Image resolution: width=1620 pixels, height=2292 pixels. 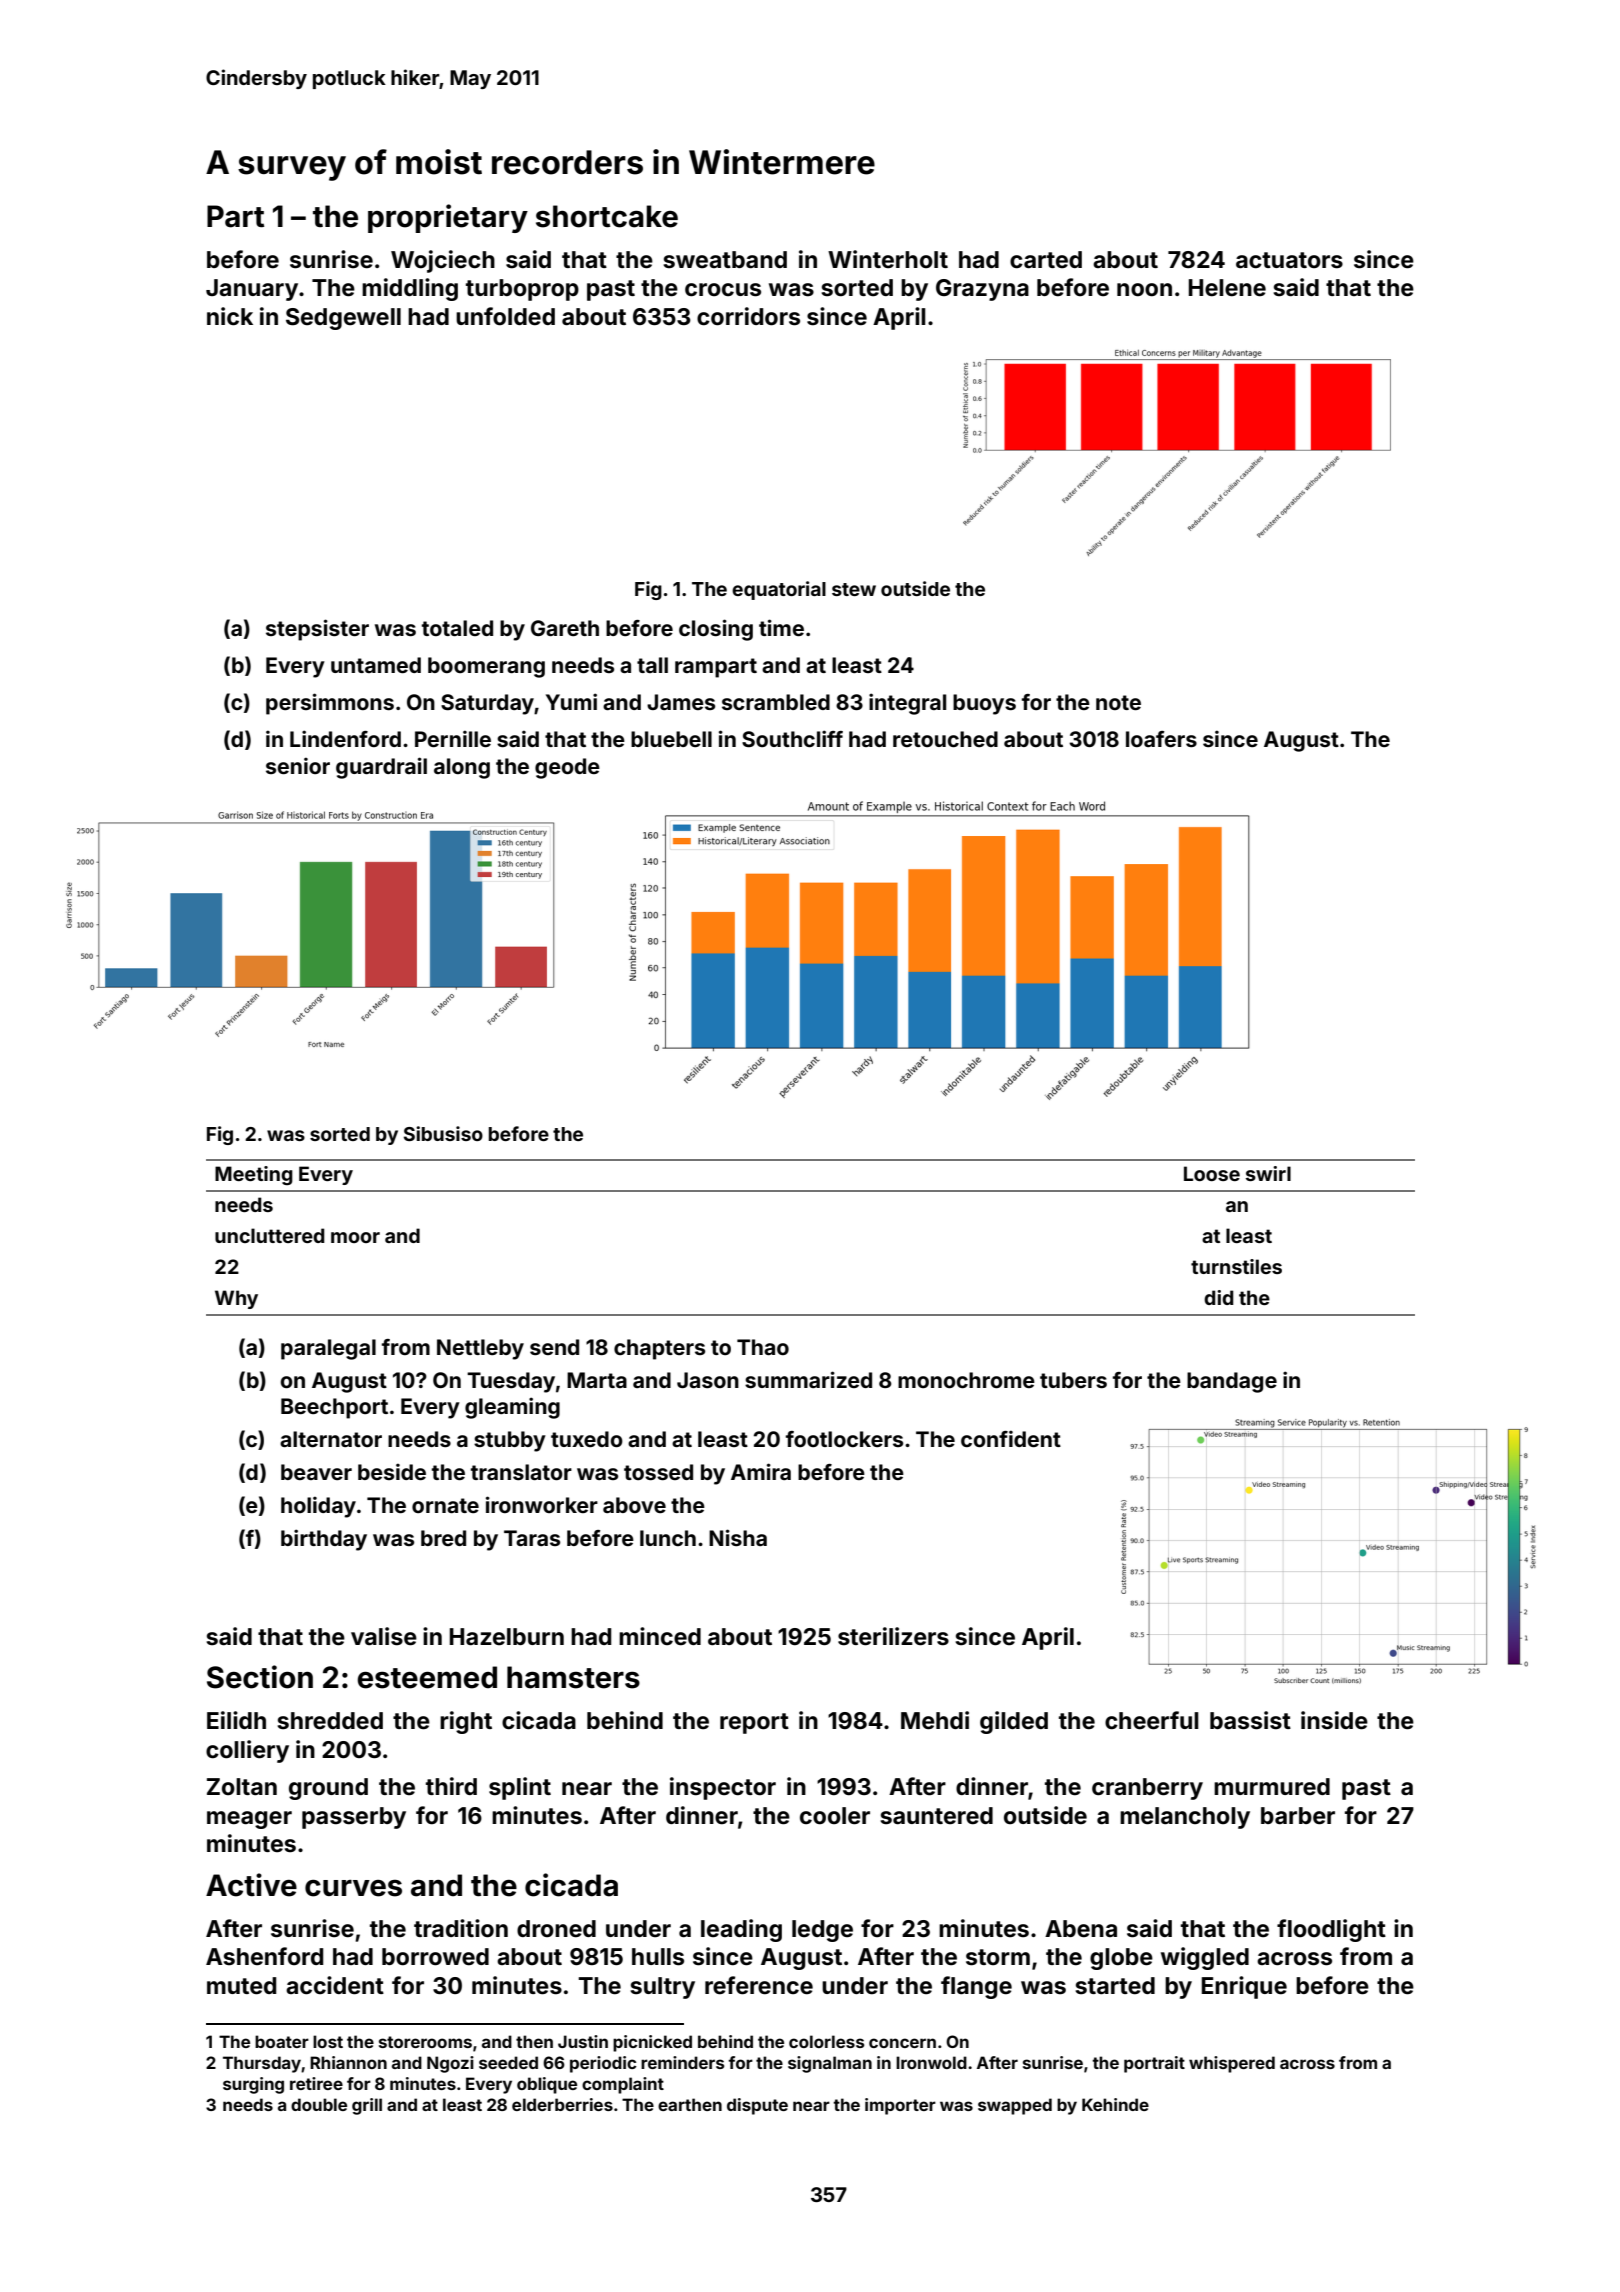 What do you see at coordinates (763, 1347) in the image?
I see `Thao` at bounding box center [763, 1347].
